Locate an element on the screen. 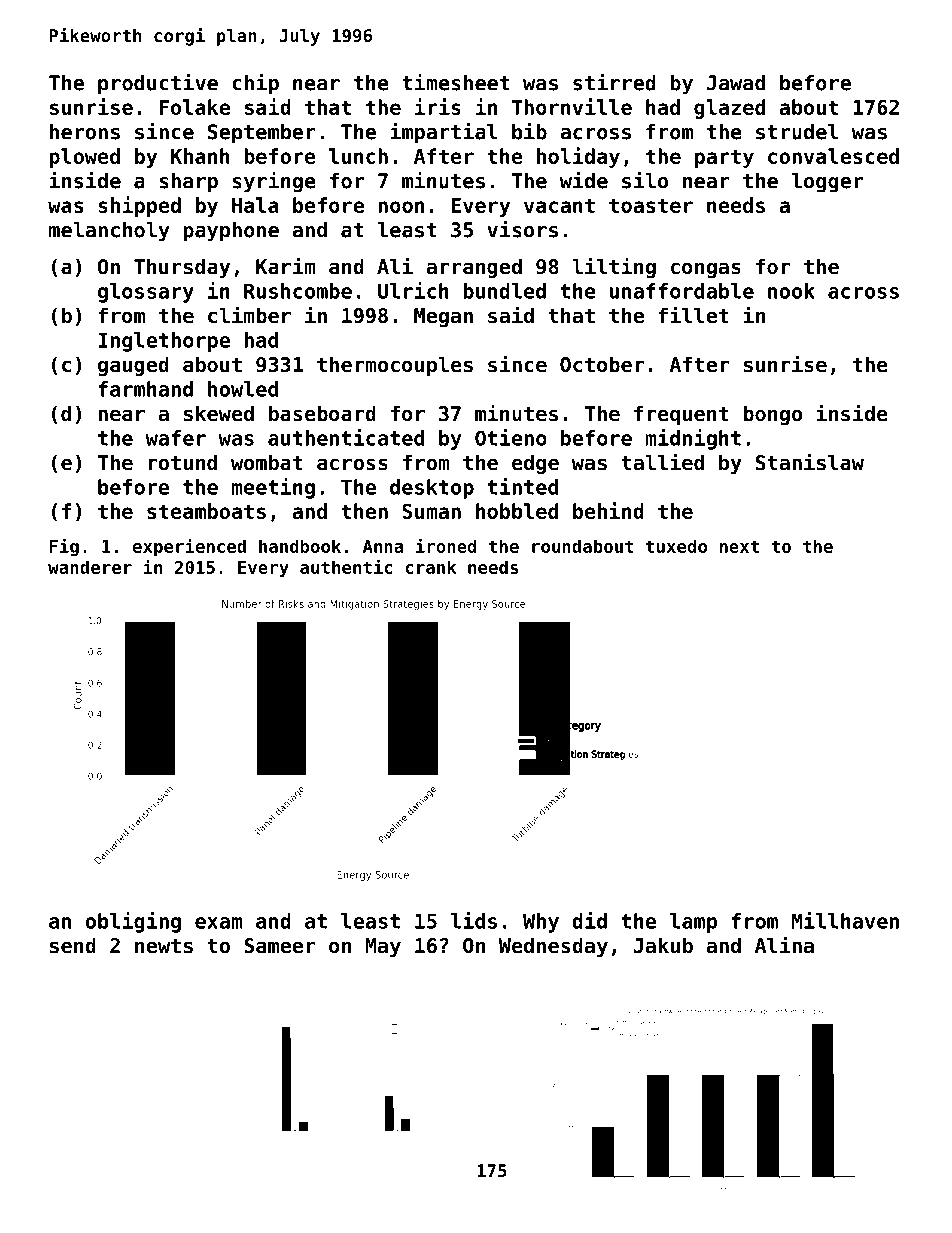 The image size is (952, 1233). chip is located at coordinates (255, 84).
